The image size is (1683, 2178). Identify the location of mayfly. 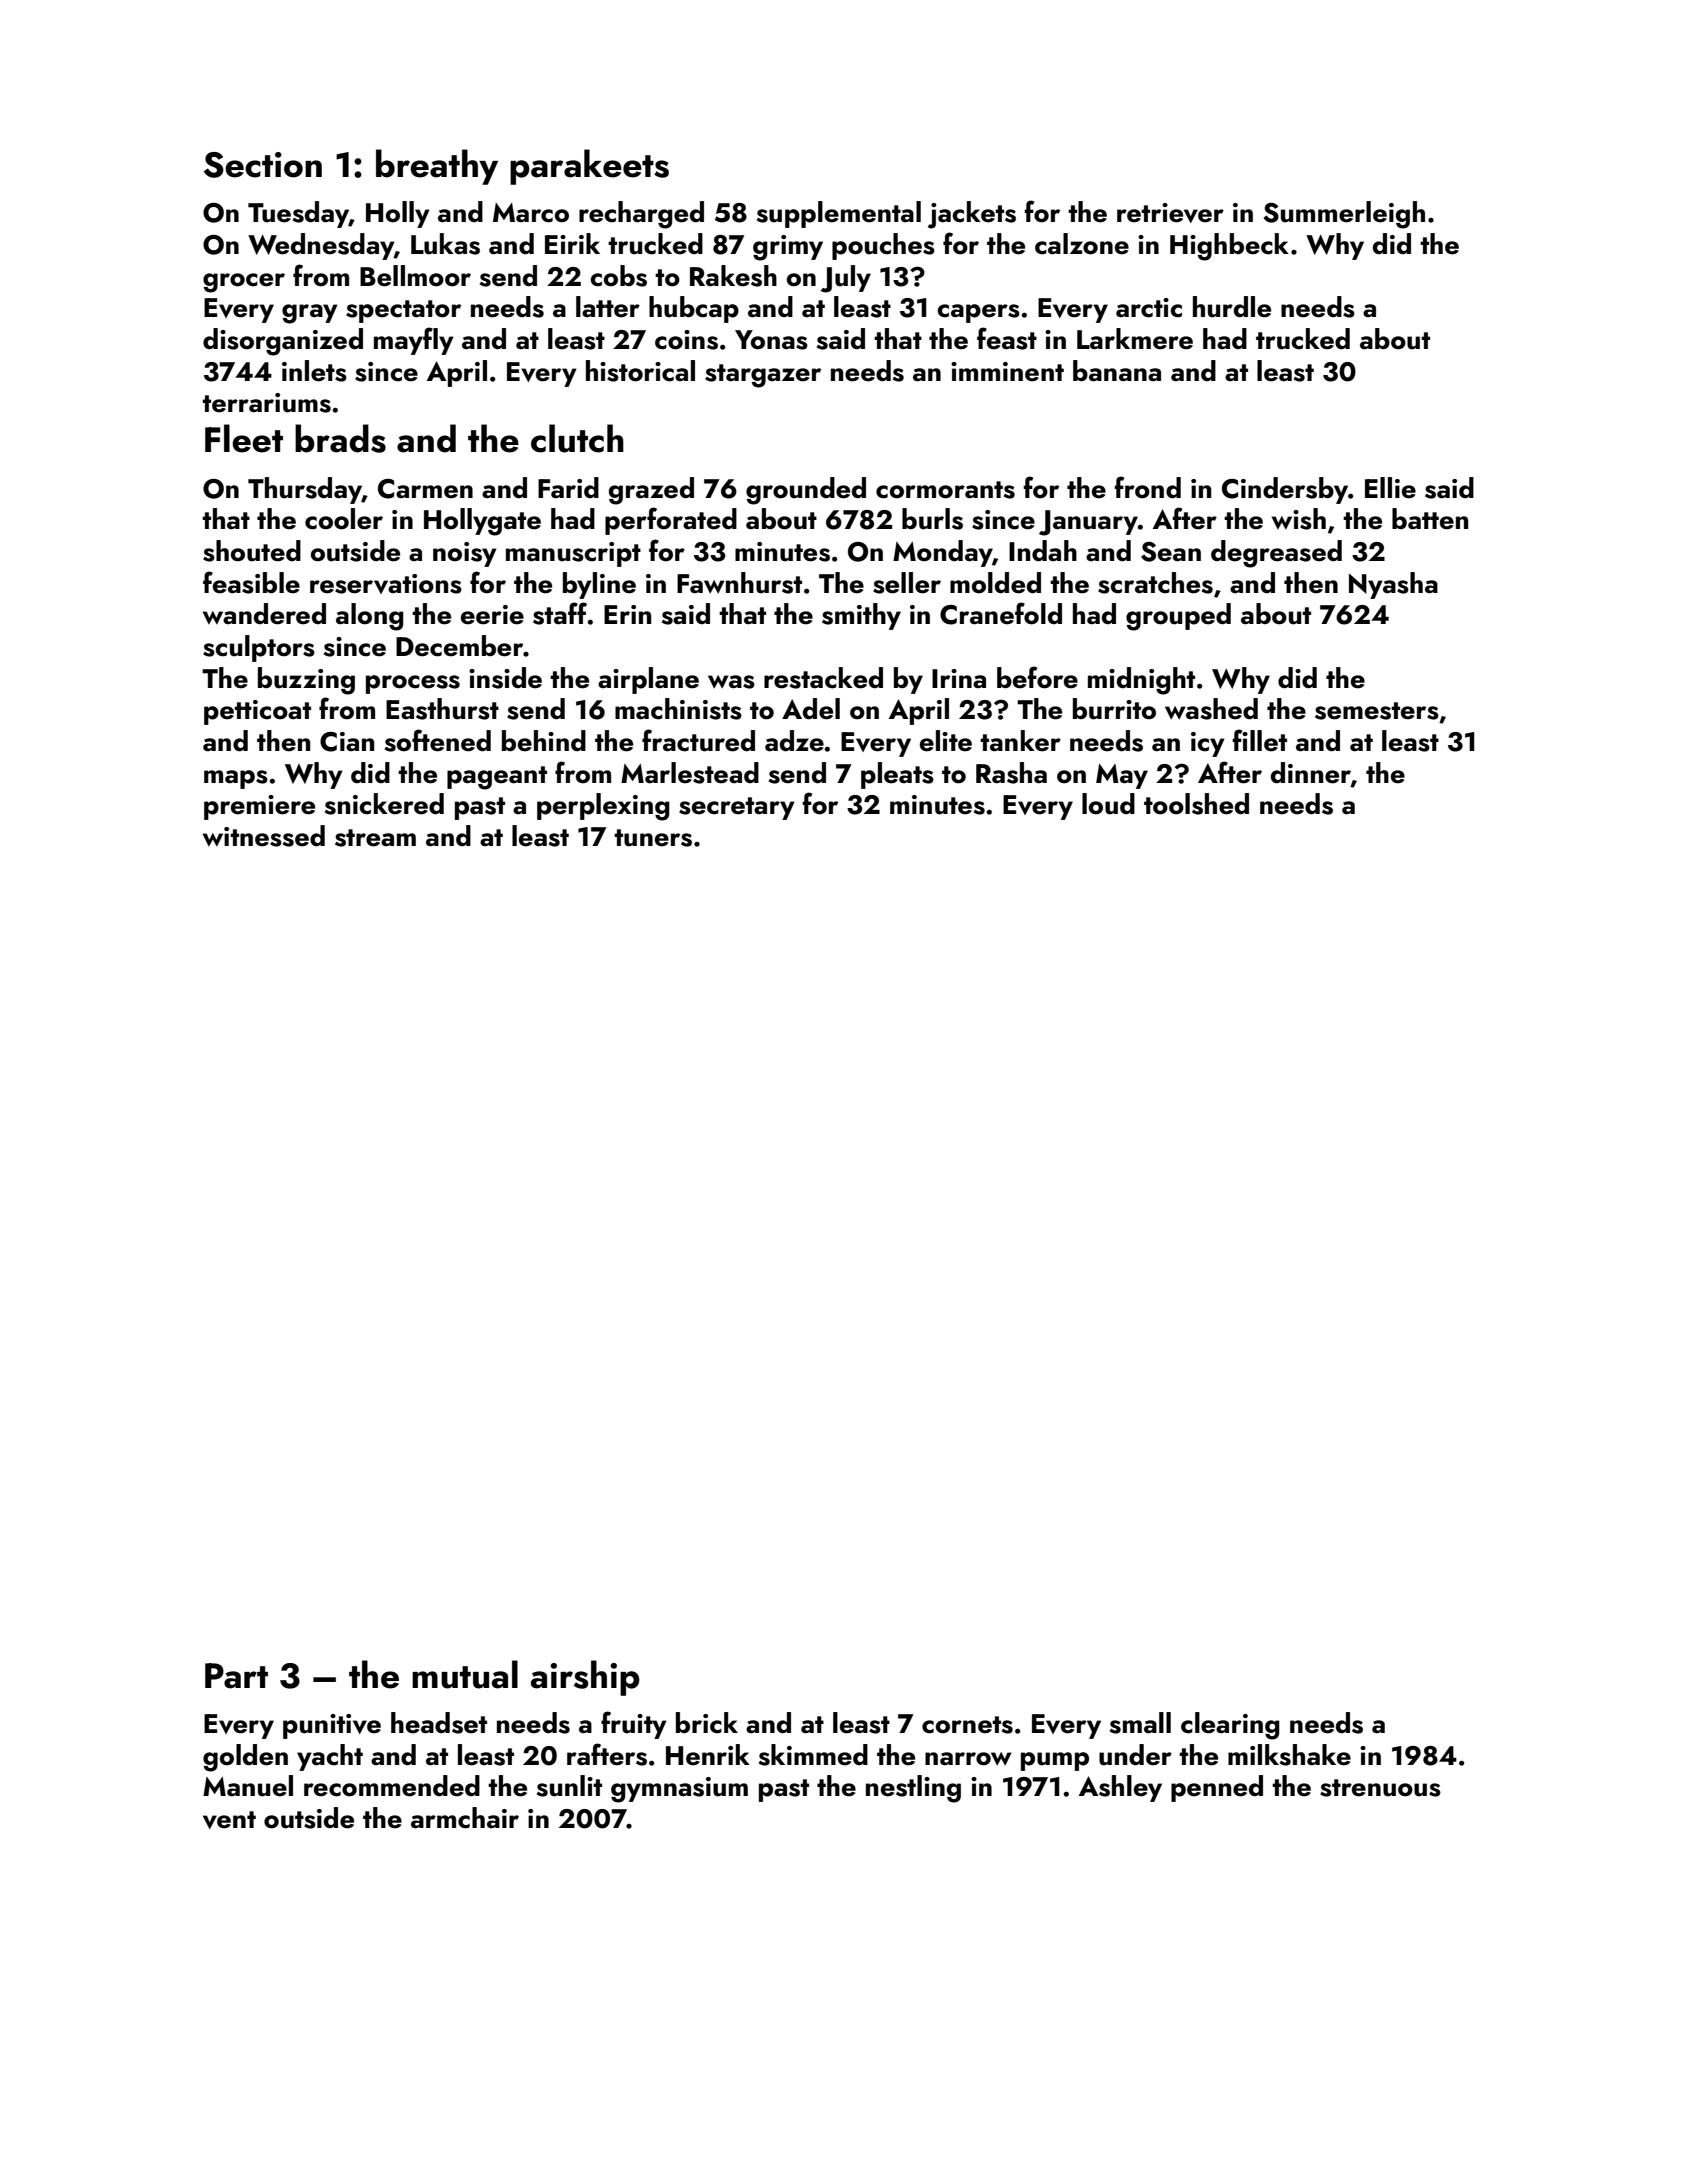
(414, 341).
